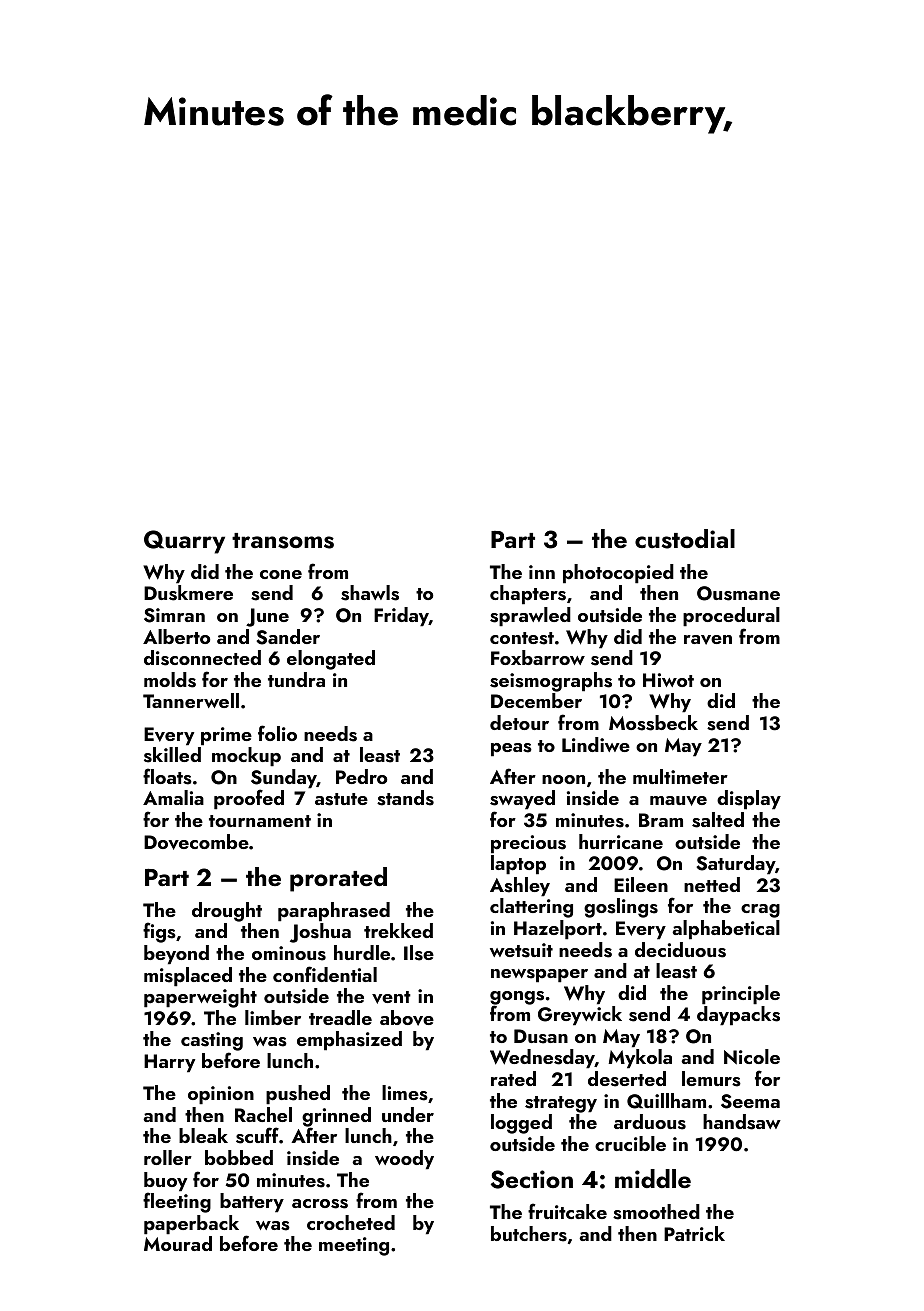  What do you see at coordinates (542, 1059) in the image?
I see `Wednesday` at bounding box center [542, 1059].
